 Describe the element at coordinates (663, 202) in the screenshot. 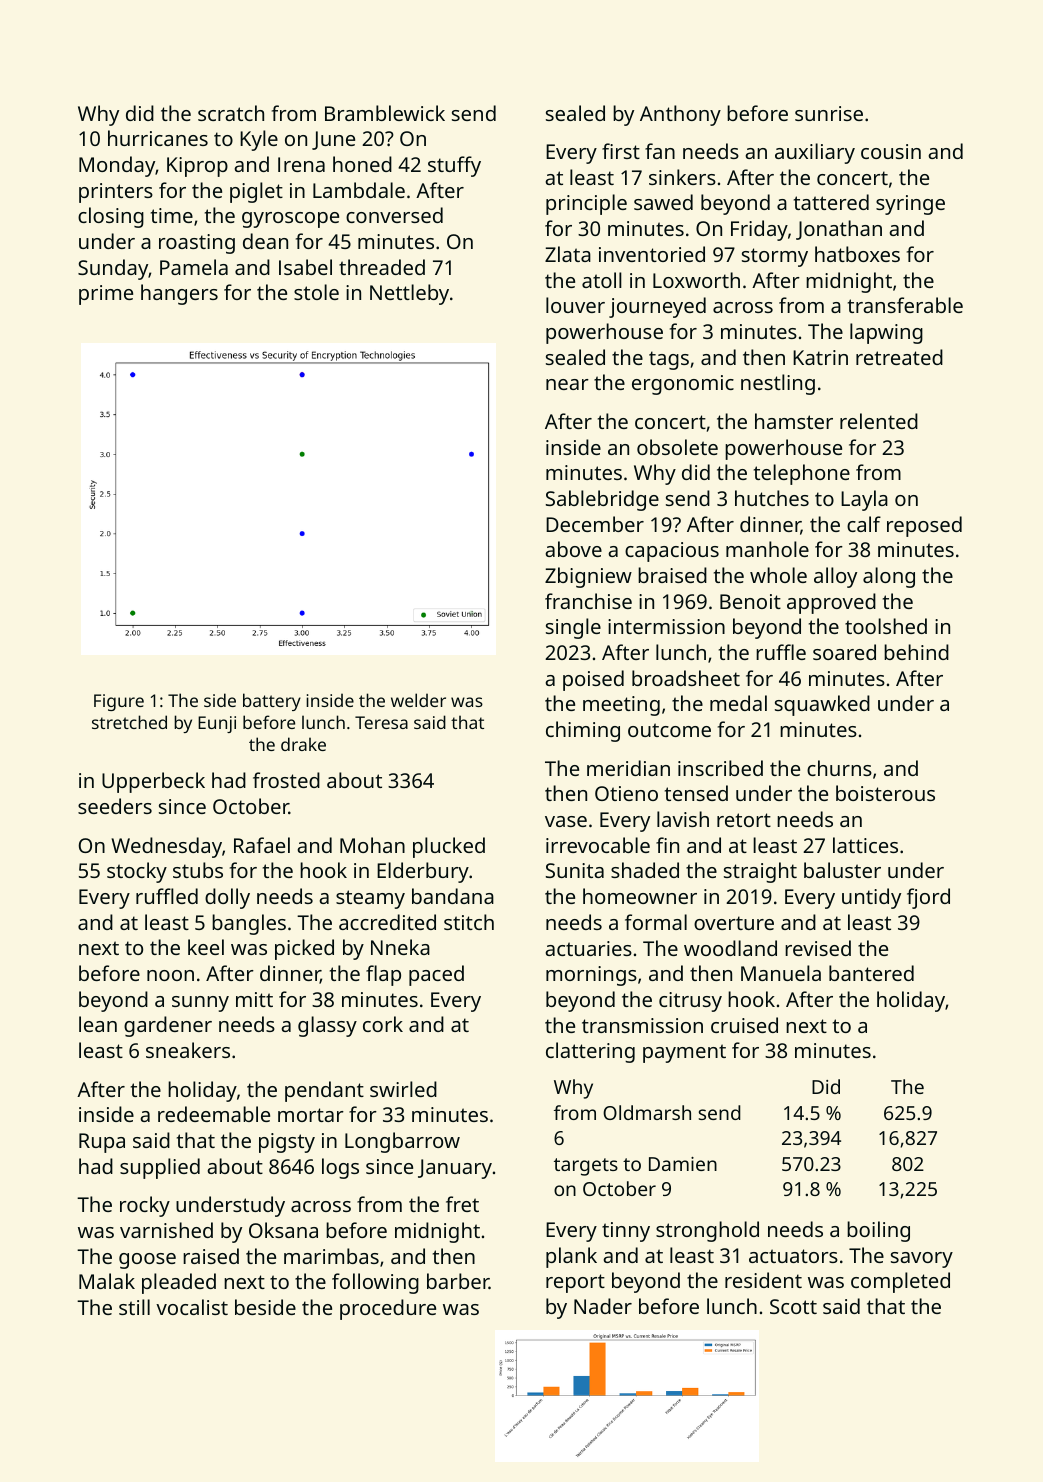

I see `sawed` at that location.
